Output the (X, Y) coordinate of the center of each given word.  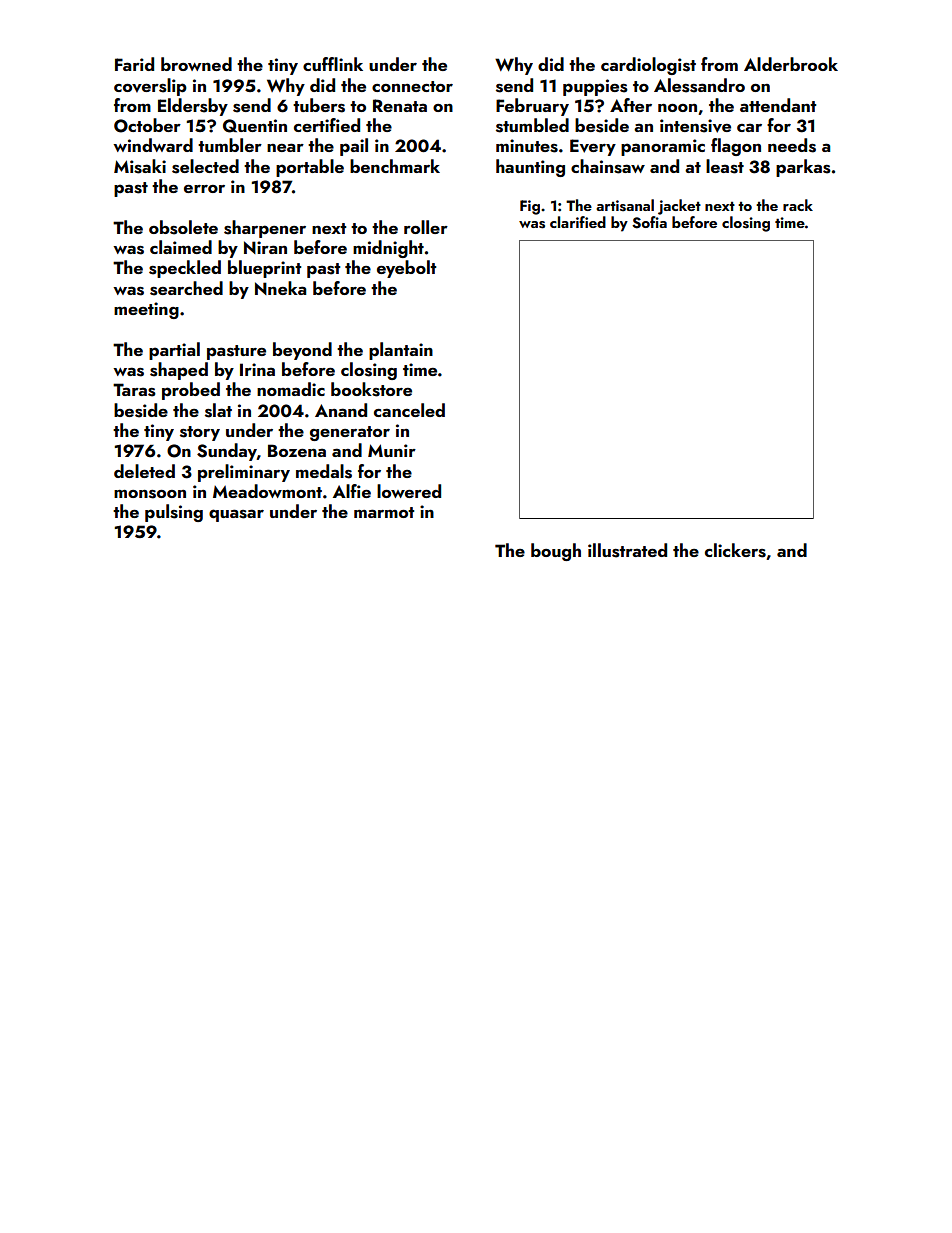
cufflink (333, 64)
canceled (409, 410)
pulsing (174, 513)
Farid (134, 64)
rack (798, 205)
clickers (735, 550)
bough (556, 552)
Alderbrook (791, 64)
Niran (265, 247)
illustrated (627, 550)
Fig (530, 207)
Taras (134, 390)
